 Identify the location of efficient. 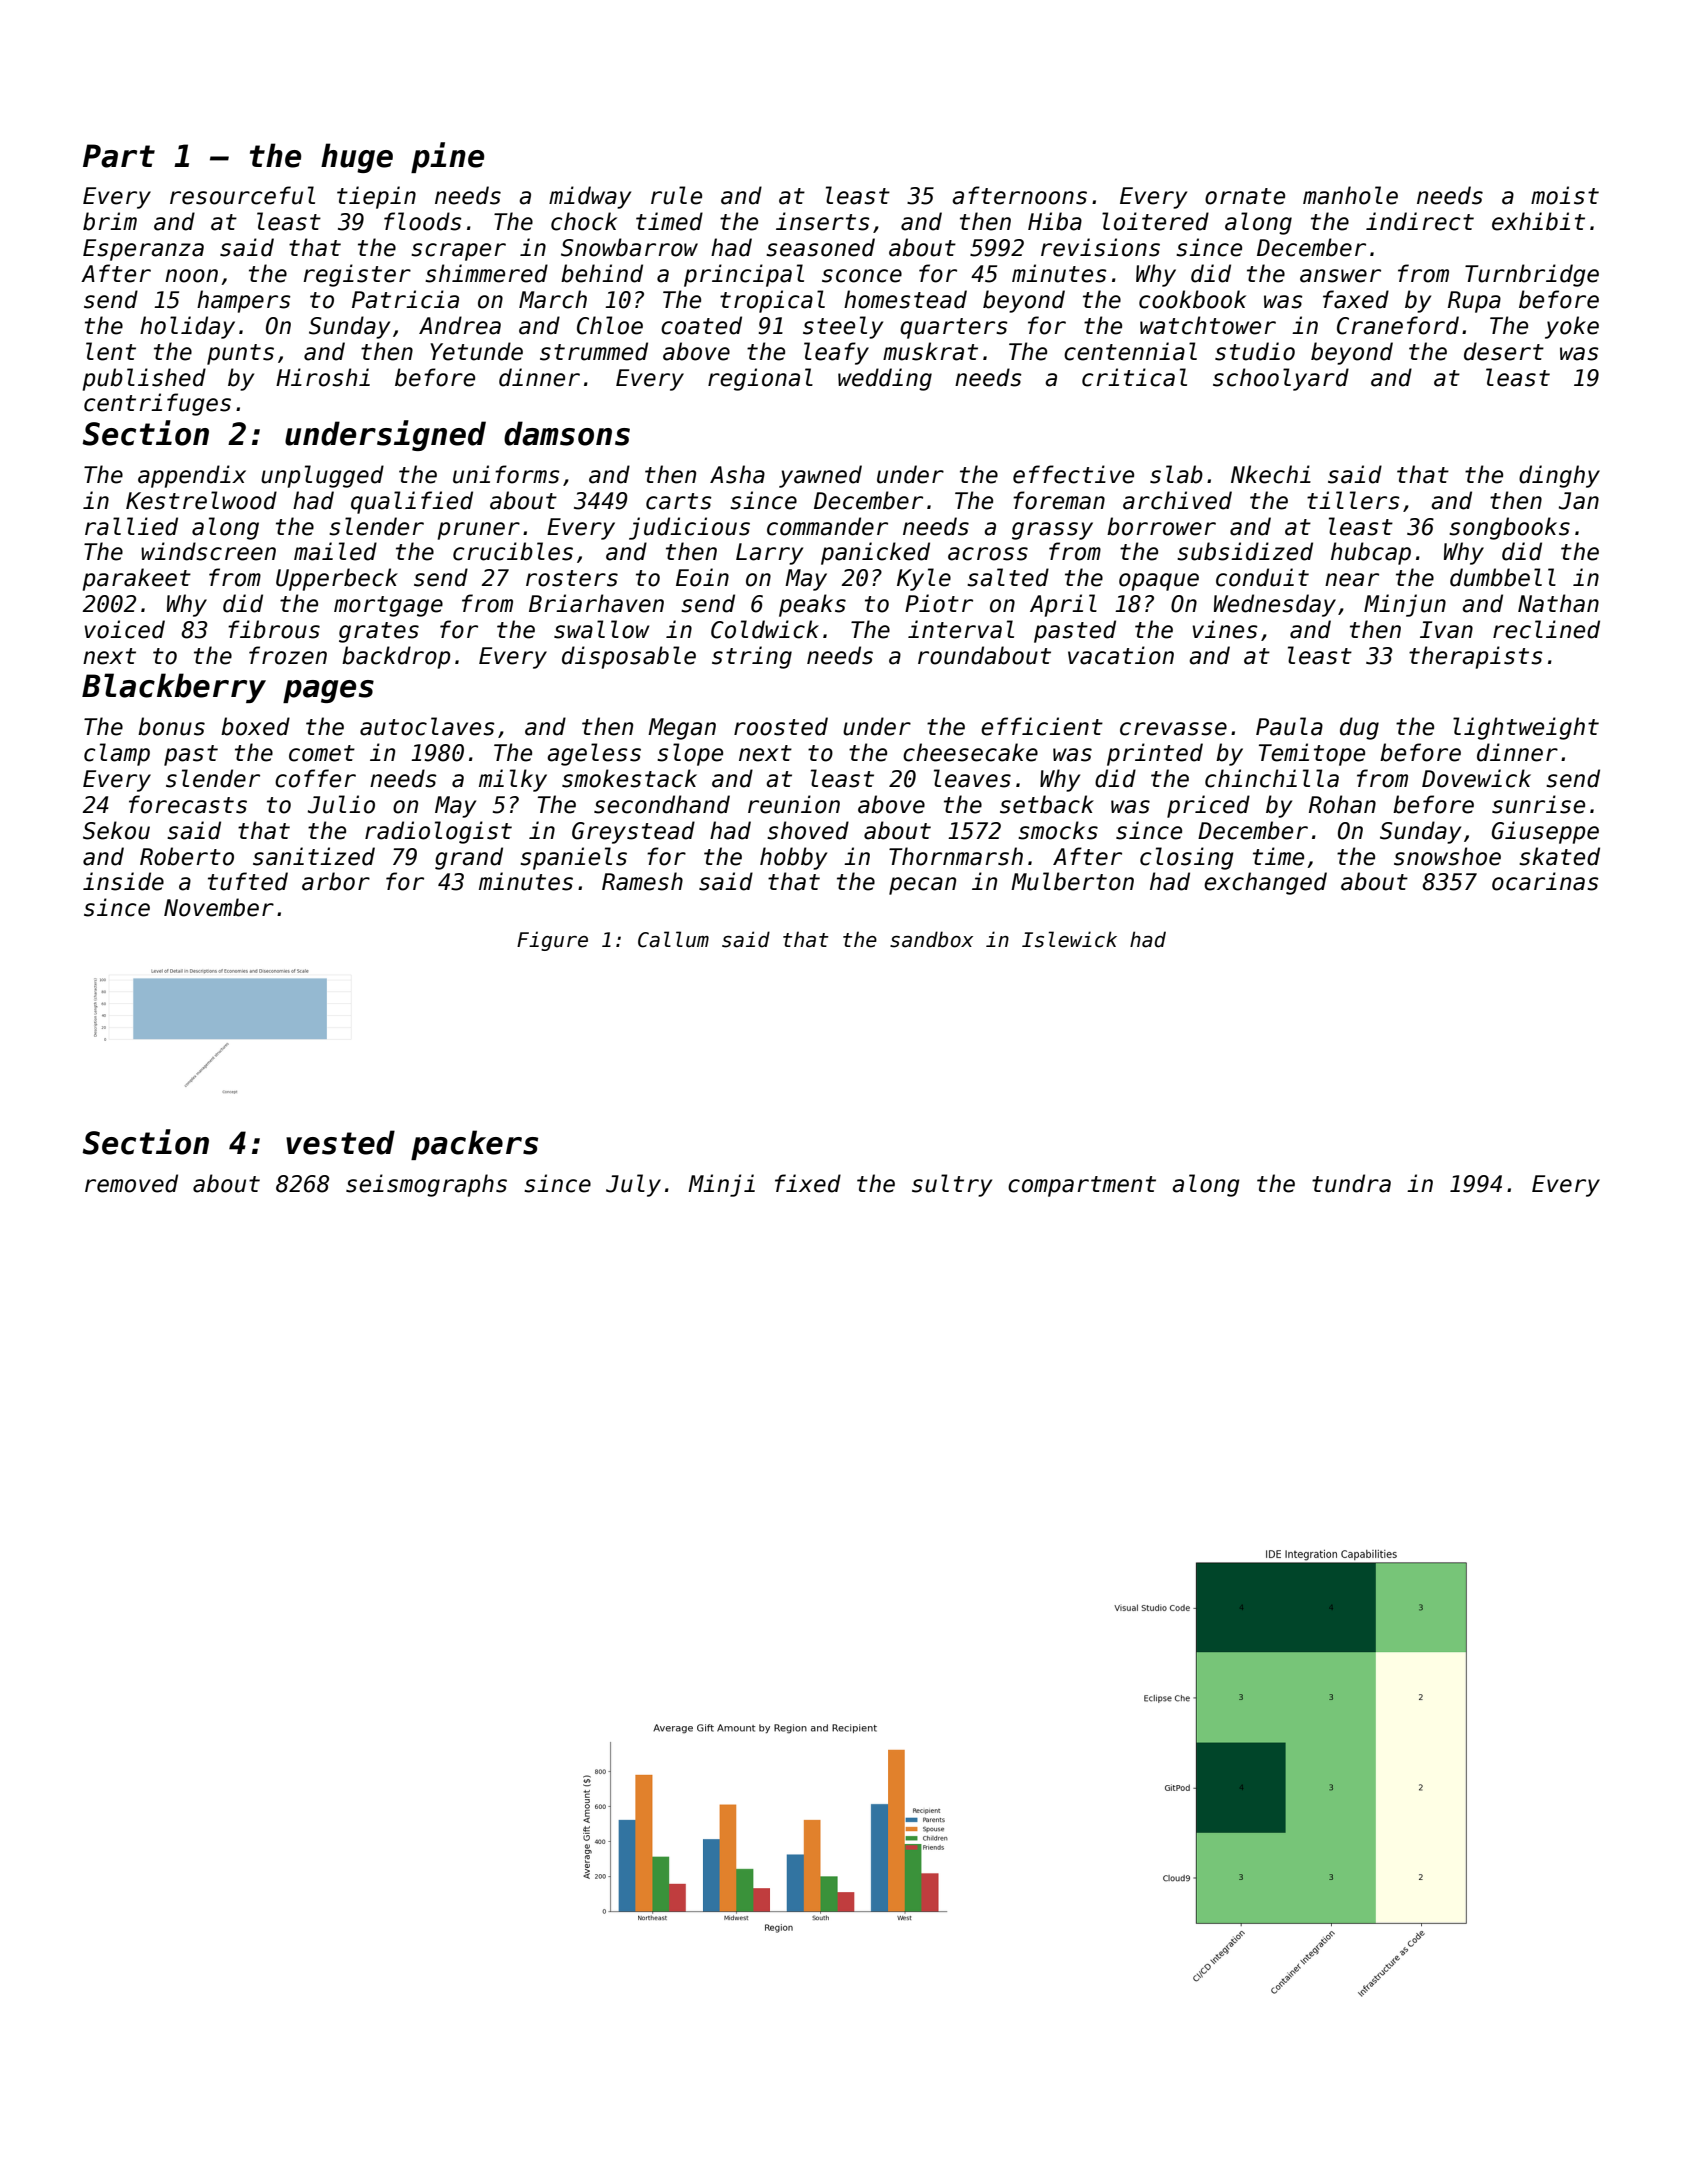
(1042, 726).
